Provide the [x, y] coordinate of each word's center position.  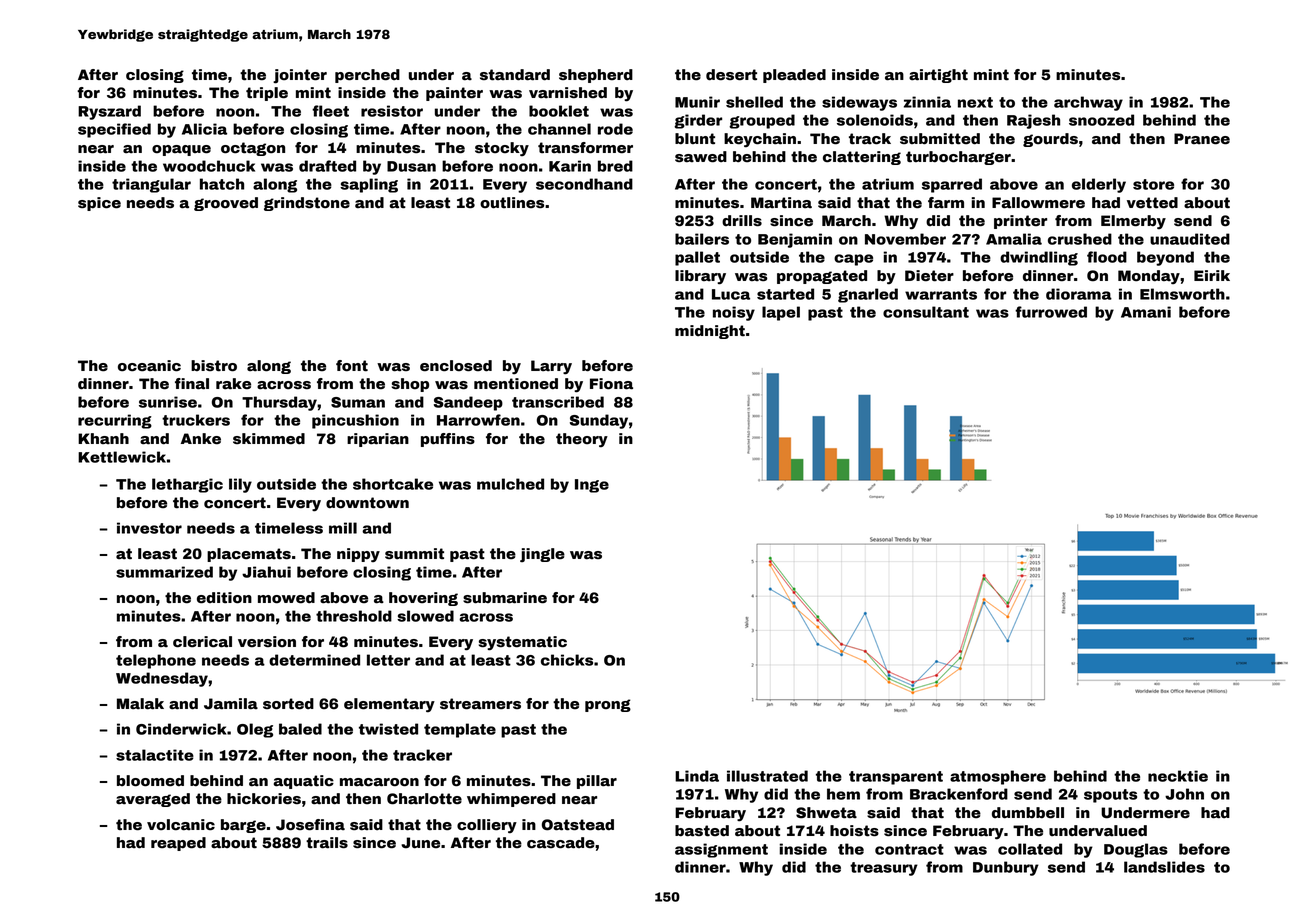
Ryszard [109, 112]
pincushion [355, 421]
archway [1088, 103]
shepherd [596, 76]
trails [327, 843]
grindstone [307, 204]
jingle [542, 555]
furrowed [1051, 312]
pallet [697, 258]
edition [224, 598]
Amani [1146, 312]
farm [946, 203]
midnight [710, 332]
